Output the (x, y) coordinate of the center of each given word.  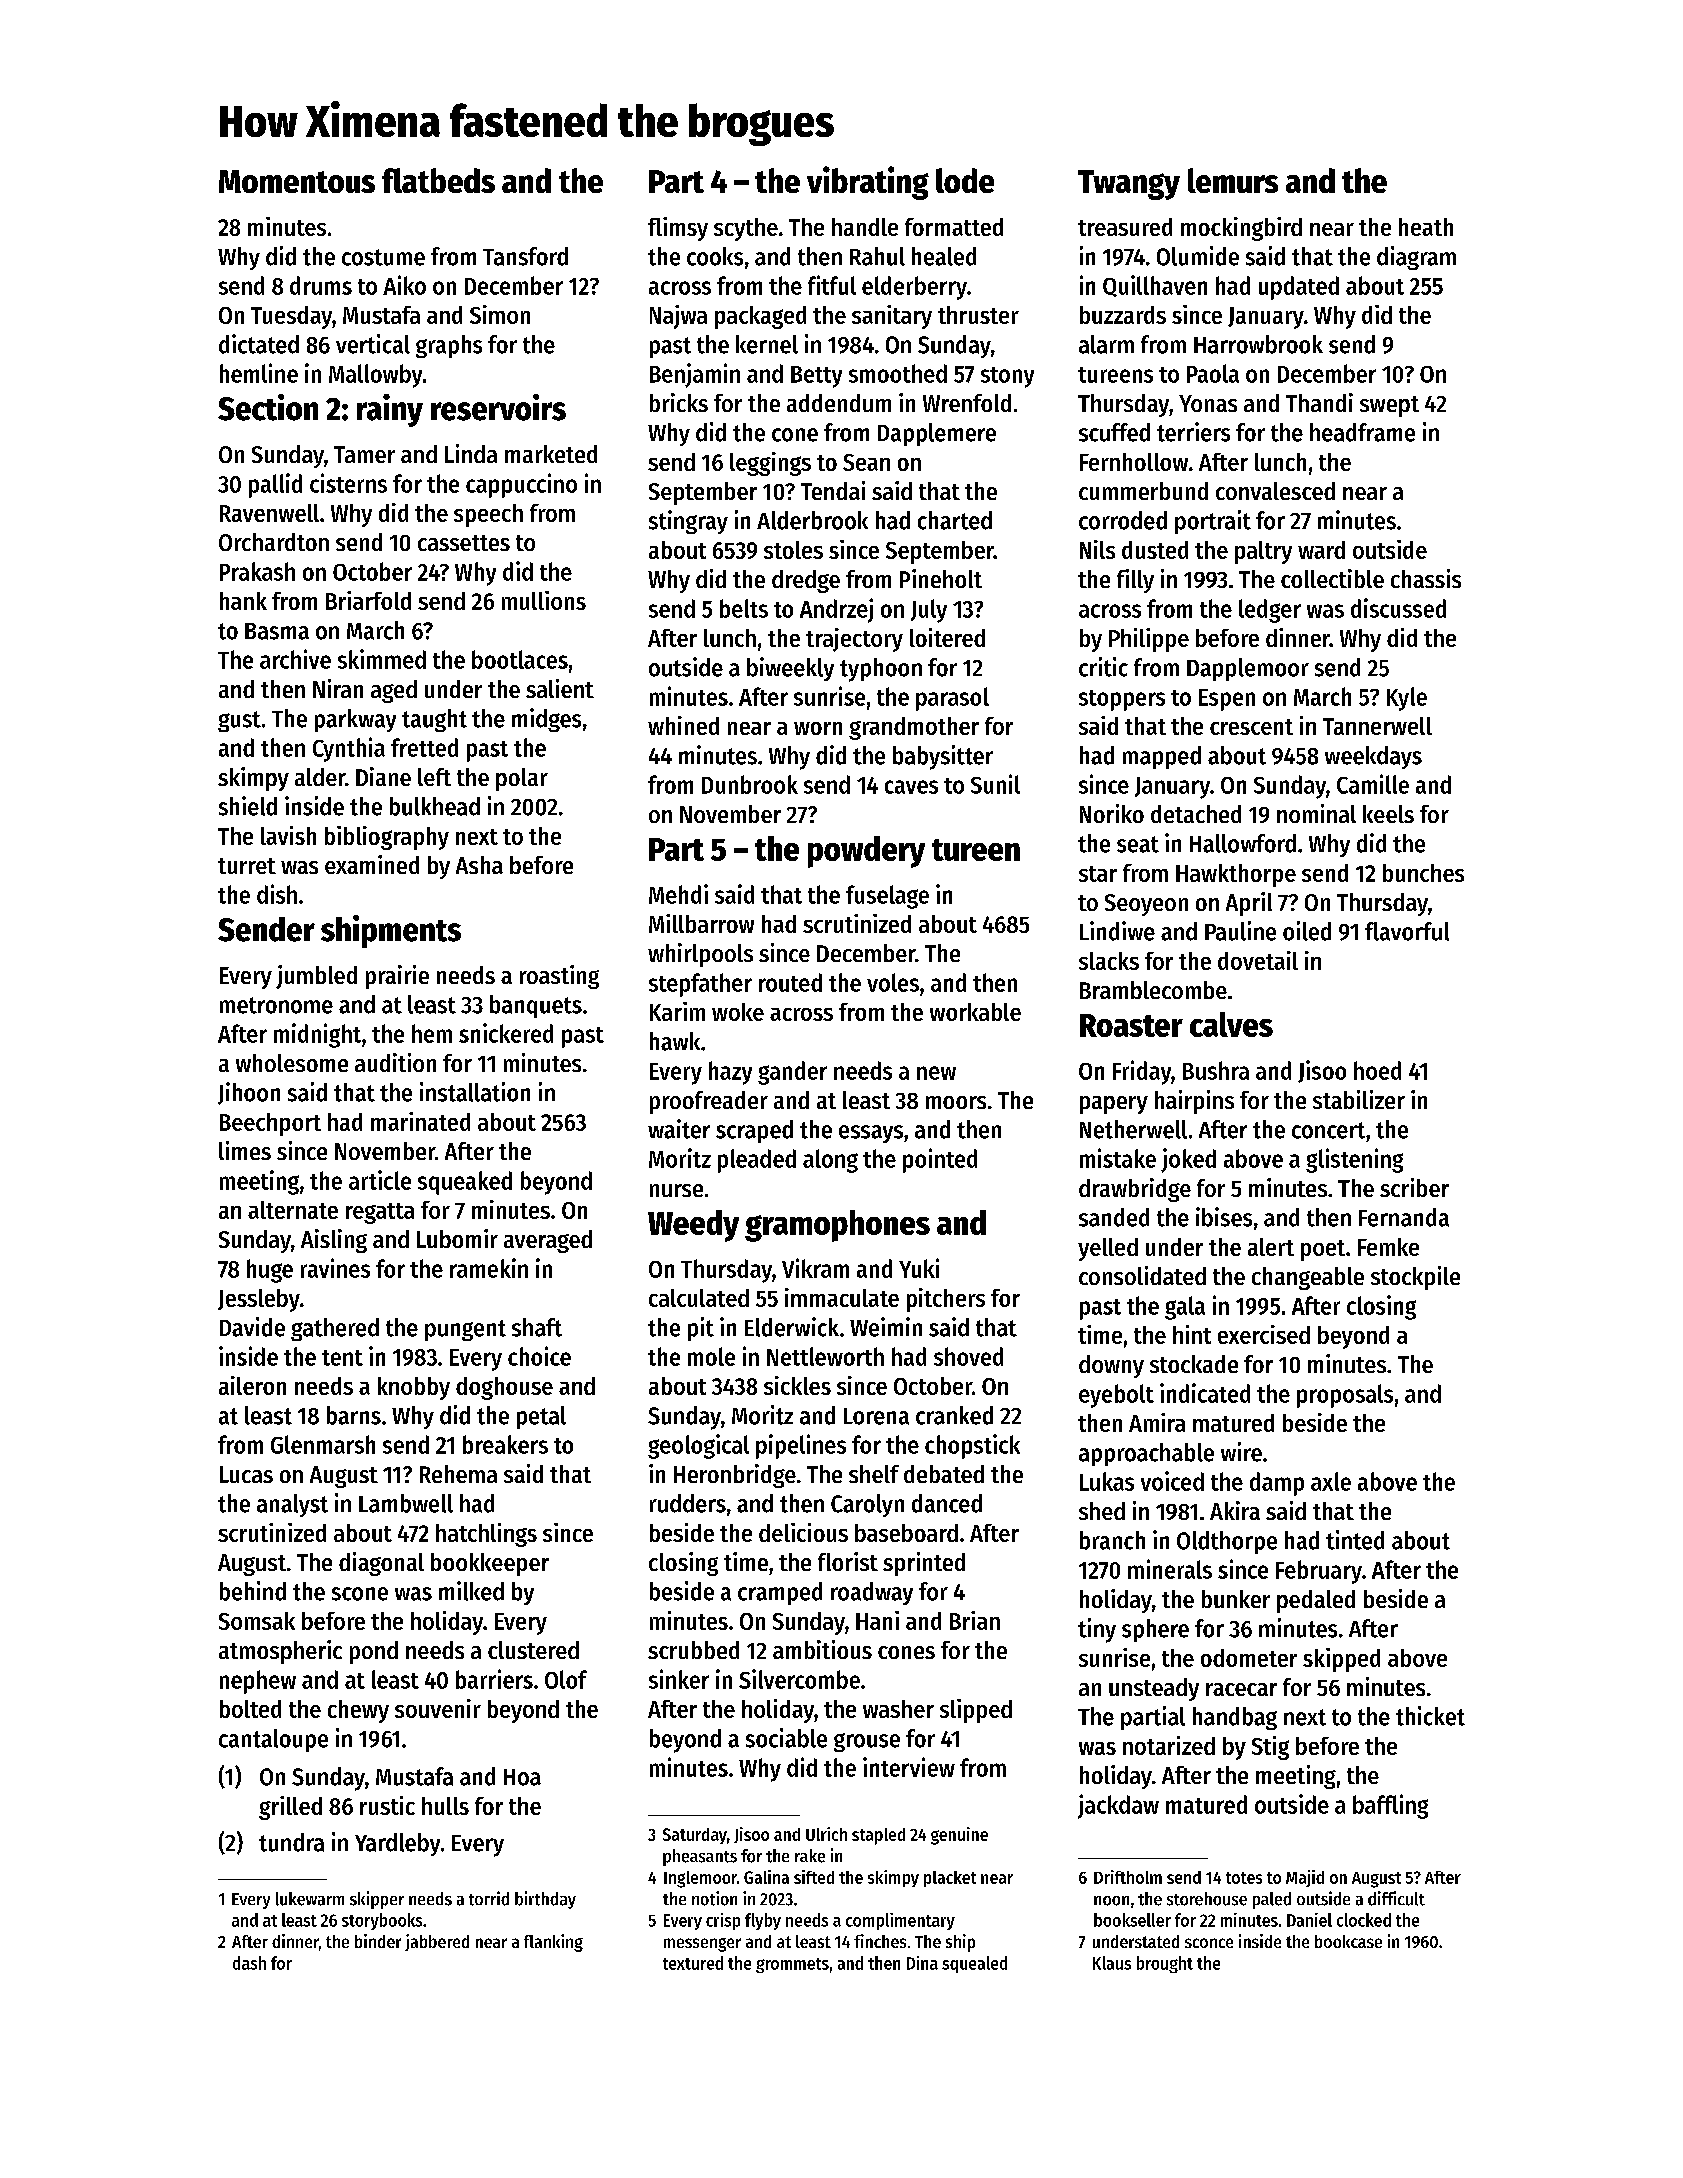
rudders (688, 1503)
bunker (1236, 1599)
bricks (679, 402)
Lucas (246, 1474)
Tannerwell (1377, 726)
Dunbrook (750, 784)
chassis (1426, 578)
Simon (500, 314)
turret (247, 866)
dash (249, 1963)
